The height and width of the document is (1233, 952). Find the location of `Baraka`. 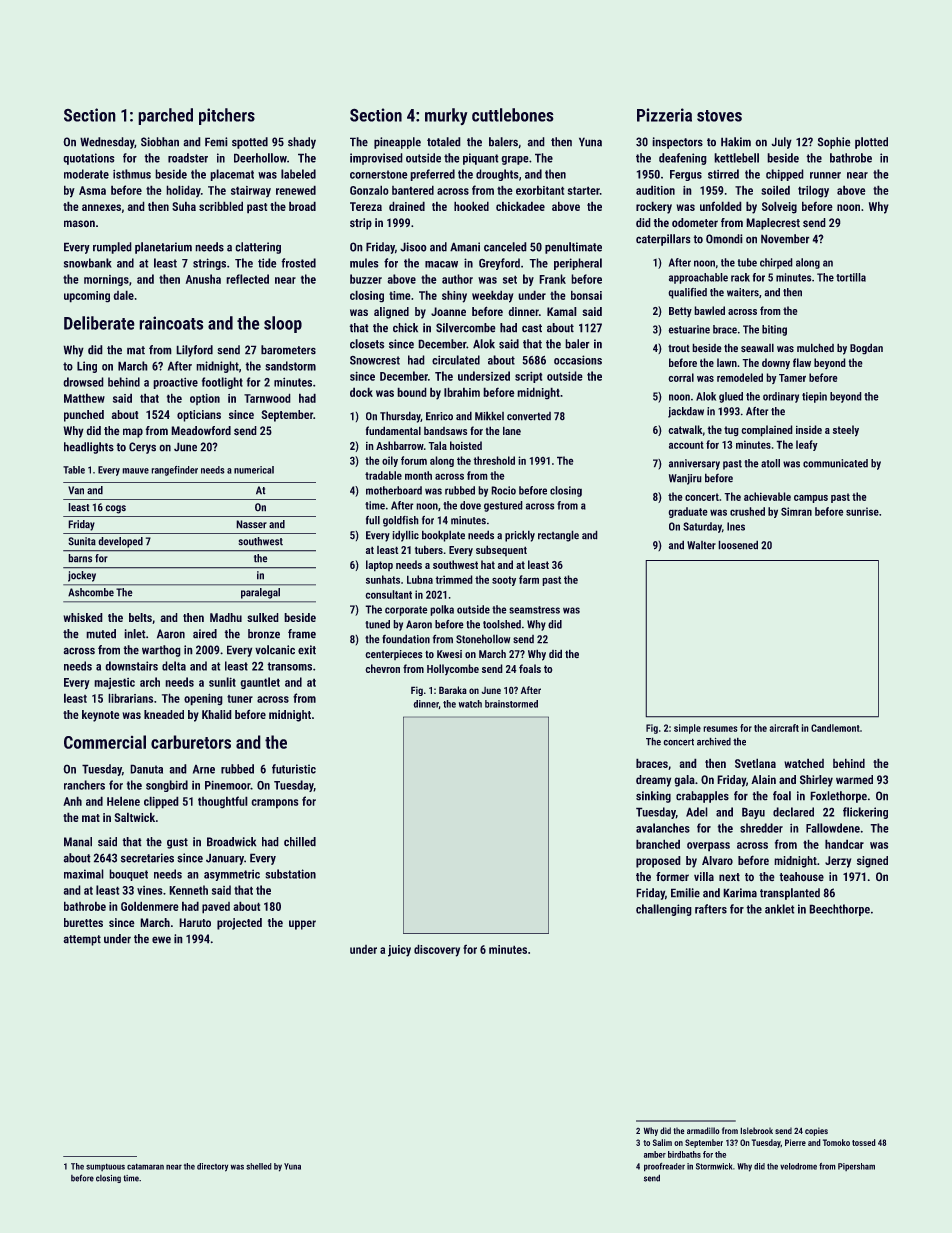

Baraka is located at coordinates (453, 690).
